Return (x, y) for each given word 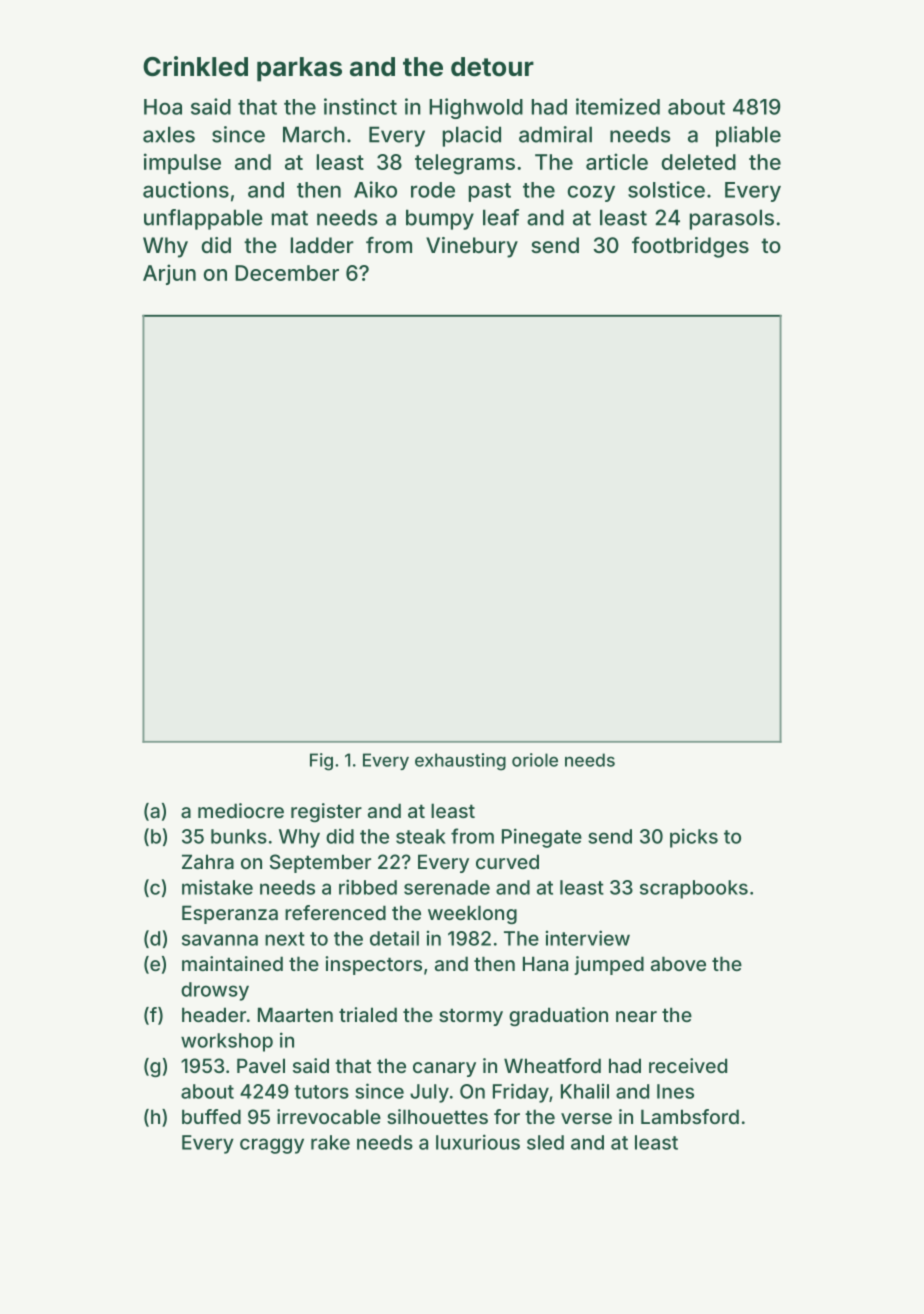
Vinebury (472, 247)
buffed (211, 1116)
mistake (217, 887)
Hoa (163, 107)
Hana (545, 963)
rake (330, 1142)
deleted (699, 162)
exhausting (460, 762)
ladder (322, 245)
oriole (535, 760)
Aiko (375, 189)
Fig (321, 762)
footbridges (690, 247)
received (688, 1065)
